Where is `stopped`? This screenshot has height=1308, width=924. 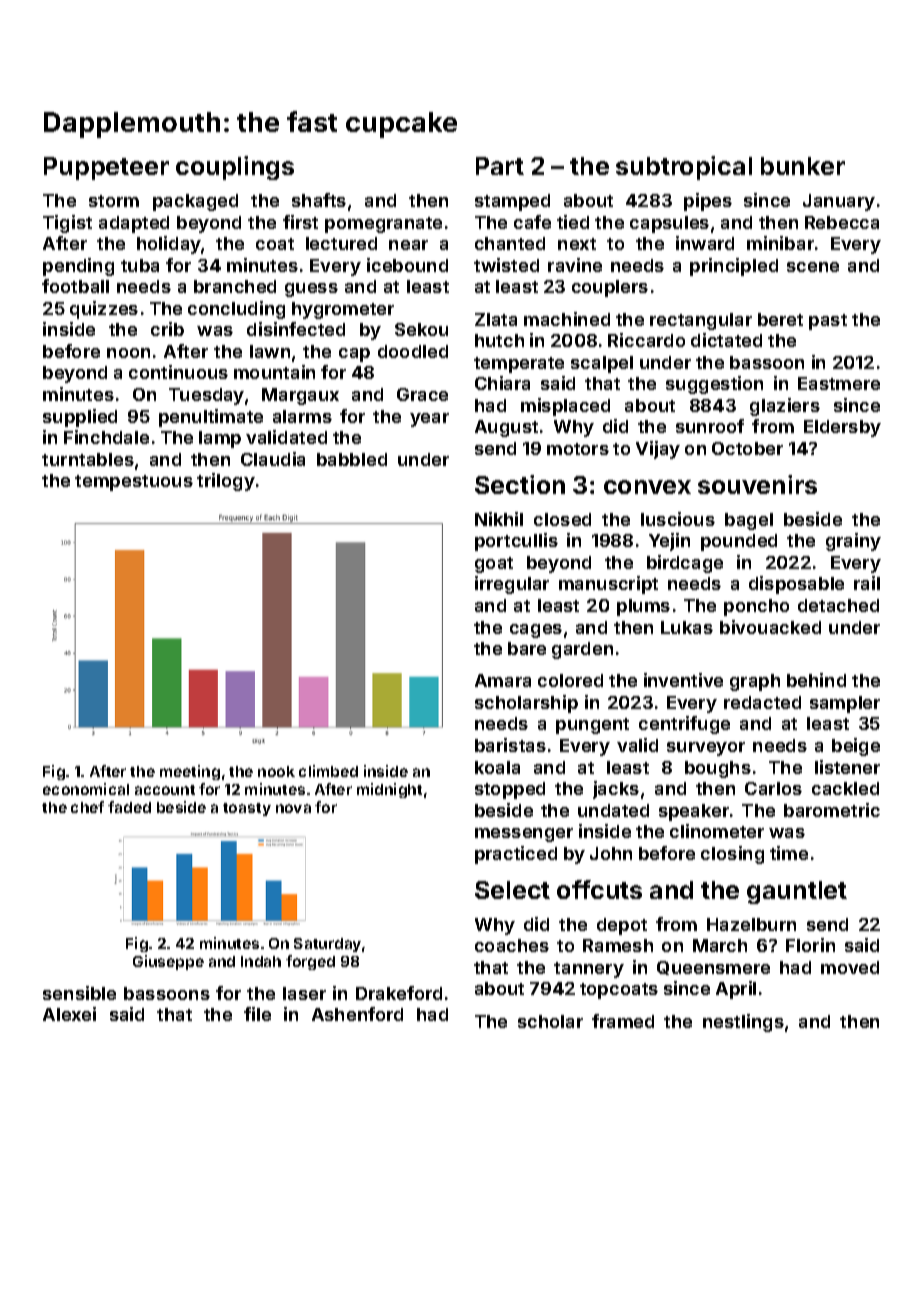
stopped is located at coordinates (510, 790).
